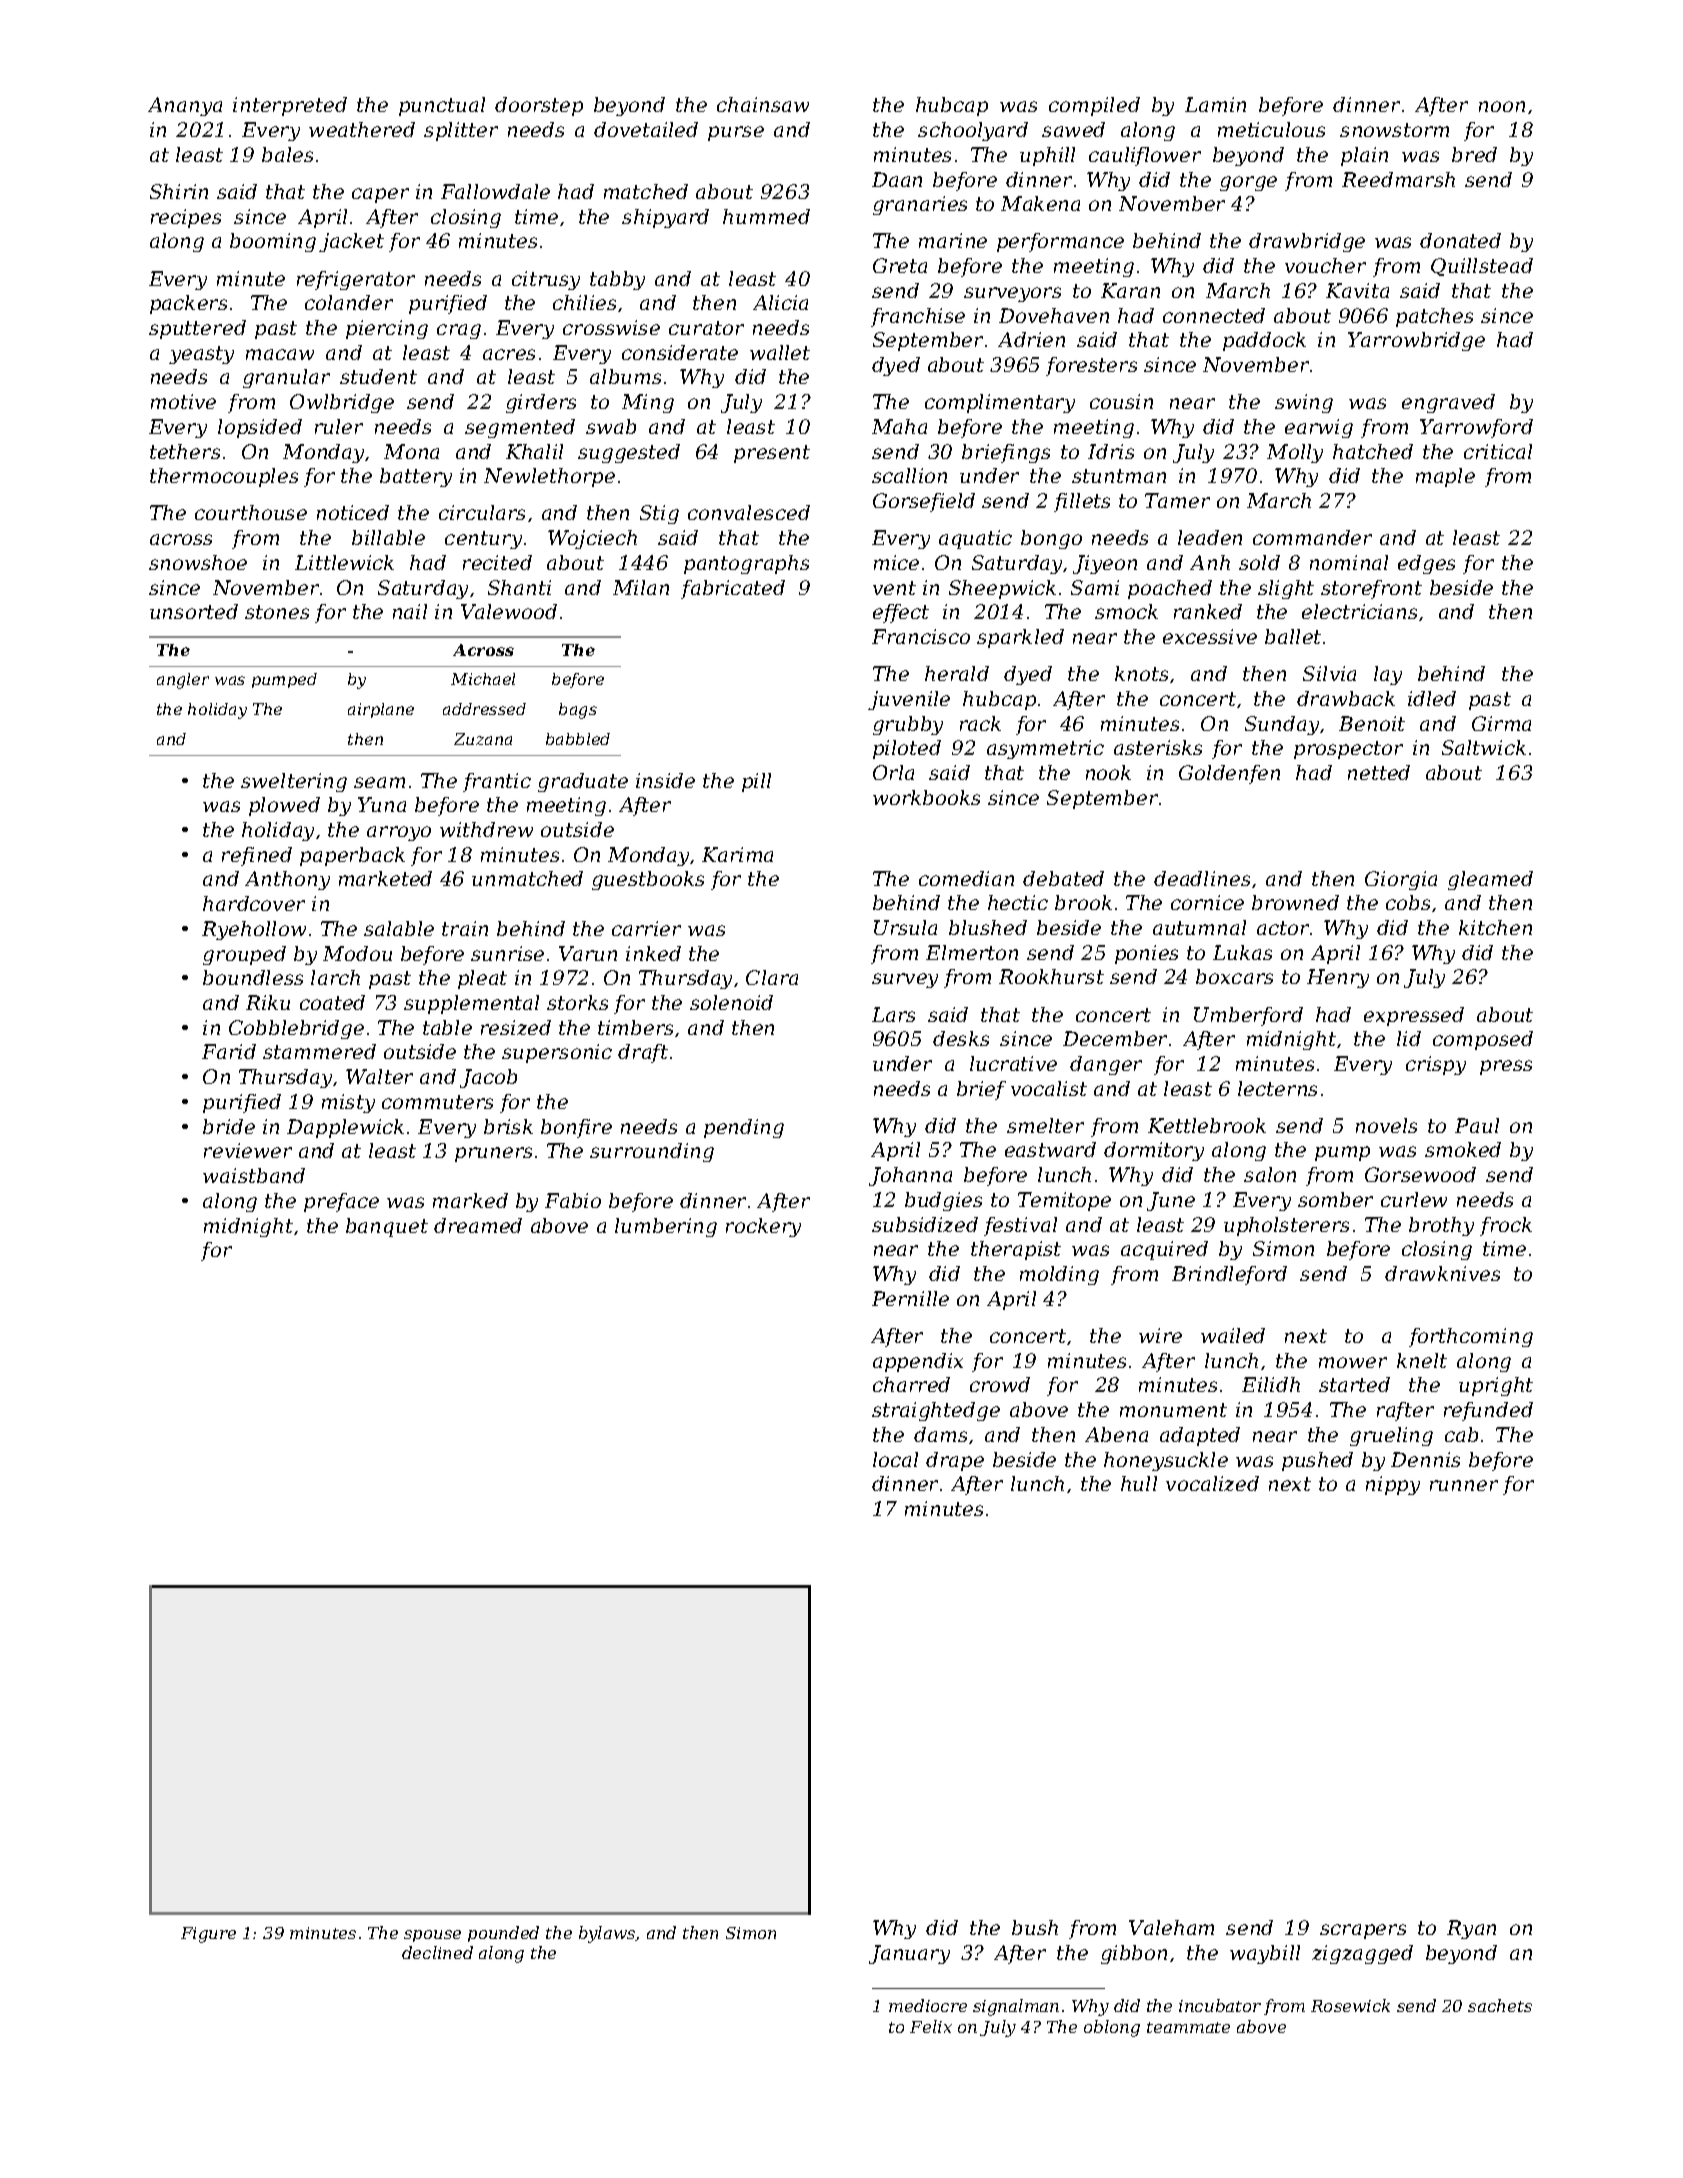  What do you see at coordinates (519, 587) in the screenshot?
I see `Shanti` at bounding box center [519, 587].
